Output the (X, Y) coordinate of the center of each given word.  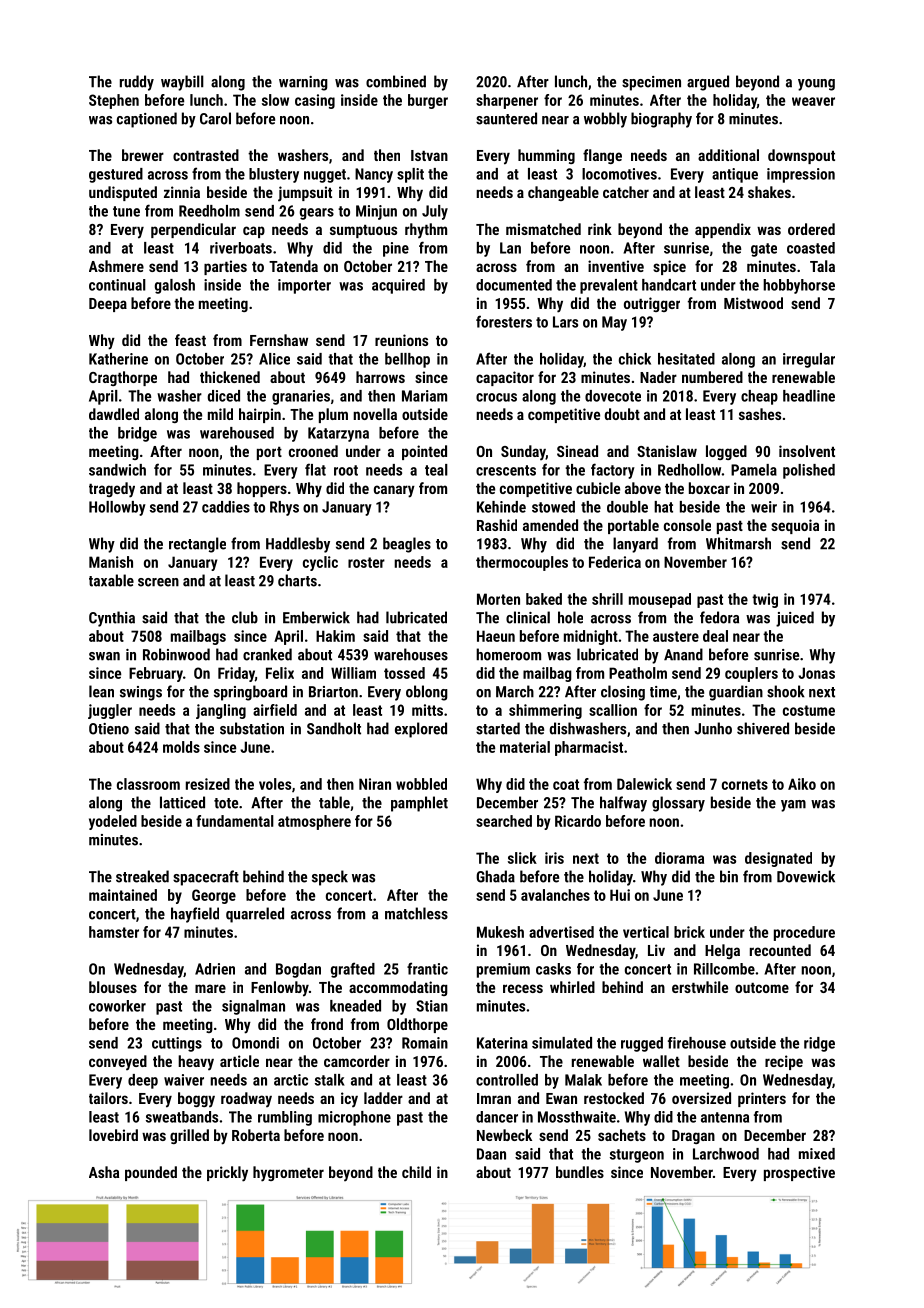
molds (181, 747)
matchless (416, 913)
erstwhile (700, 987)
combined (396, 81)
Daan (491, 1154)
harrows (380, 377)
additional (728, 155)
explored (421, 730)
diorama (679, 858)
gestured (116, 175)
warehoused (237, 433)
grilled (189, 1136)
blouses (113, 987)
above (643, 488)
